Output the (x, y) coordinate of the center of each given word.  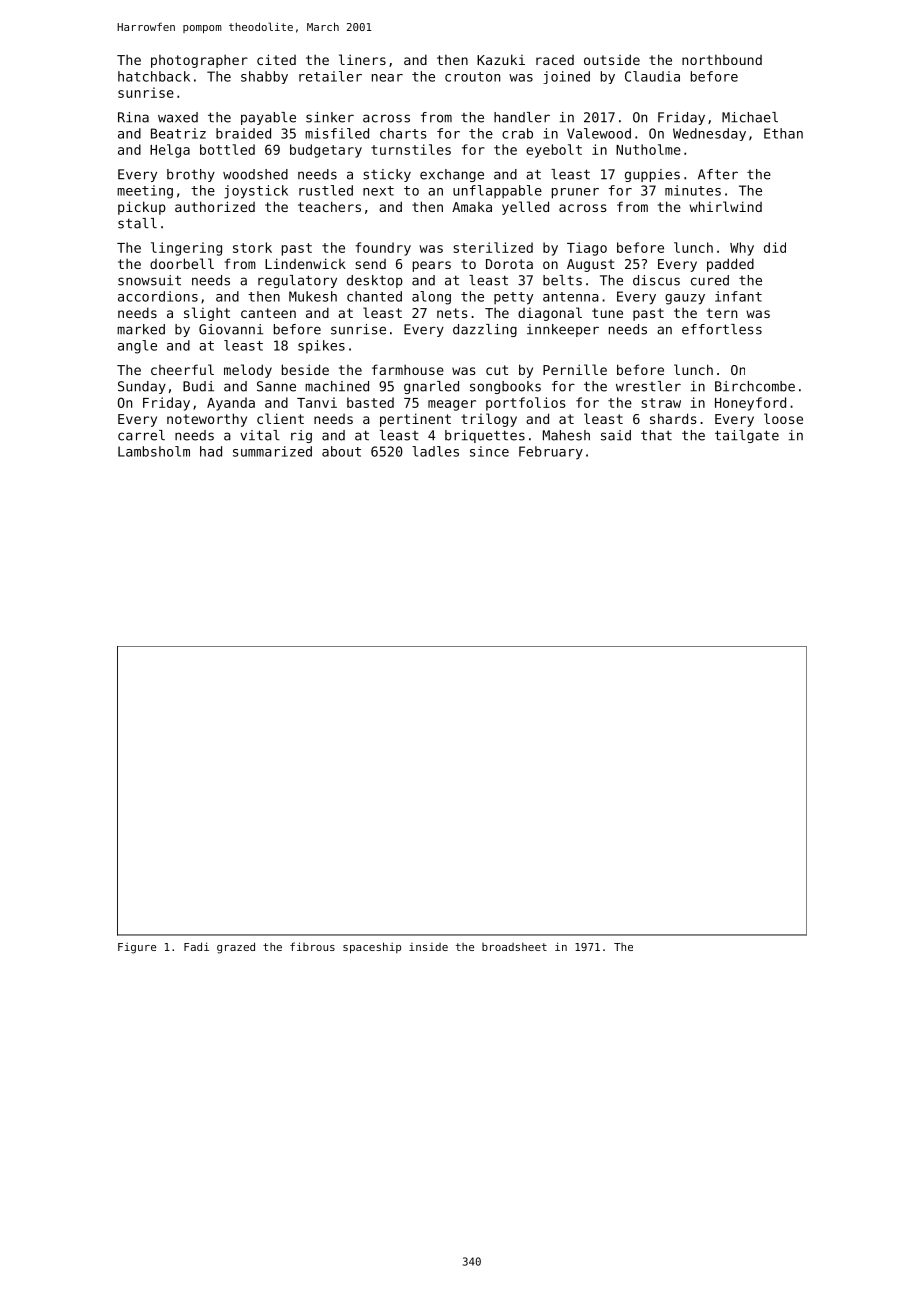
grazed (236, 948)
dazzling (485, 330)
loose (783, 418)
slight (207, 314)
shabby (264, 77)
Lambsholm (154, 451)
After (718, 174)
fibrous (312, 946)
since (489, 451)
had (211, 451)
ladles (435, 451)
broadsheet (514, 946)
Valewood (599, 133)
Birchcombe (755, 386)
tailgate (747, 436)
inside (428, 947)
